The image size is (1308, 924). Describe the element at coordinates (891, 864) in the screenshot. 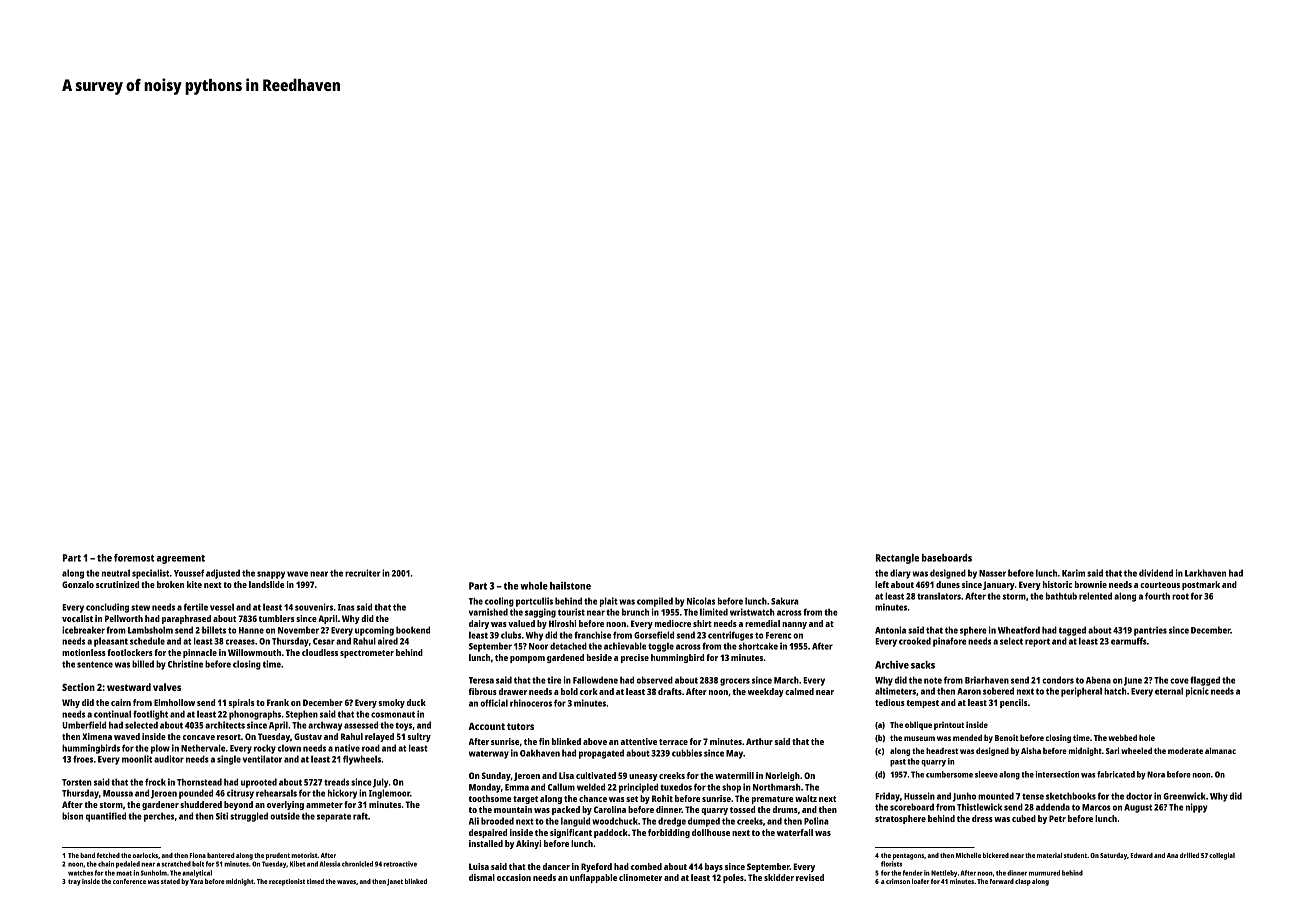

I see `florists` at that location.
